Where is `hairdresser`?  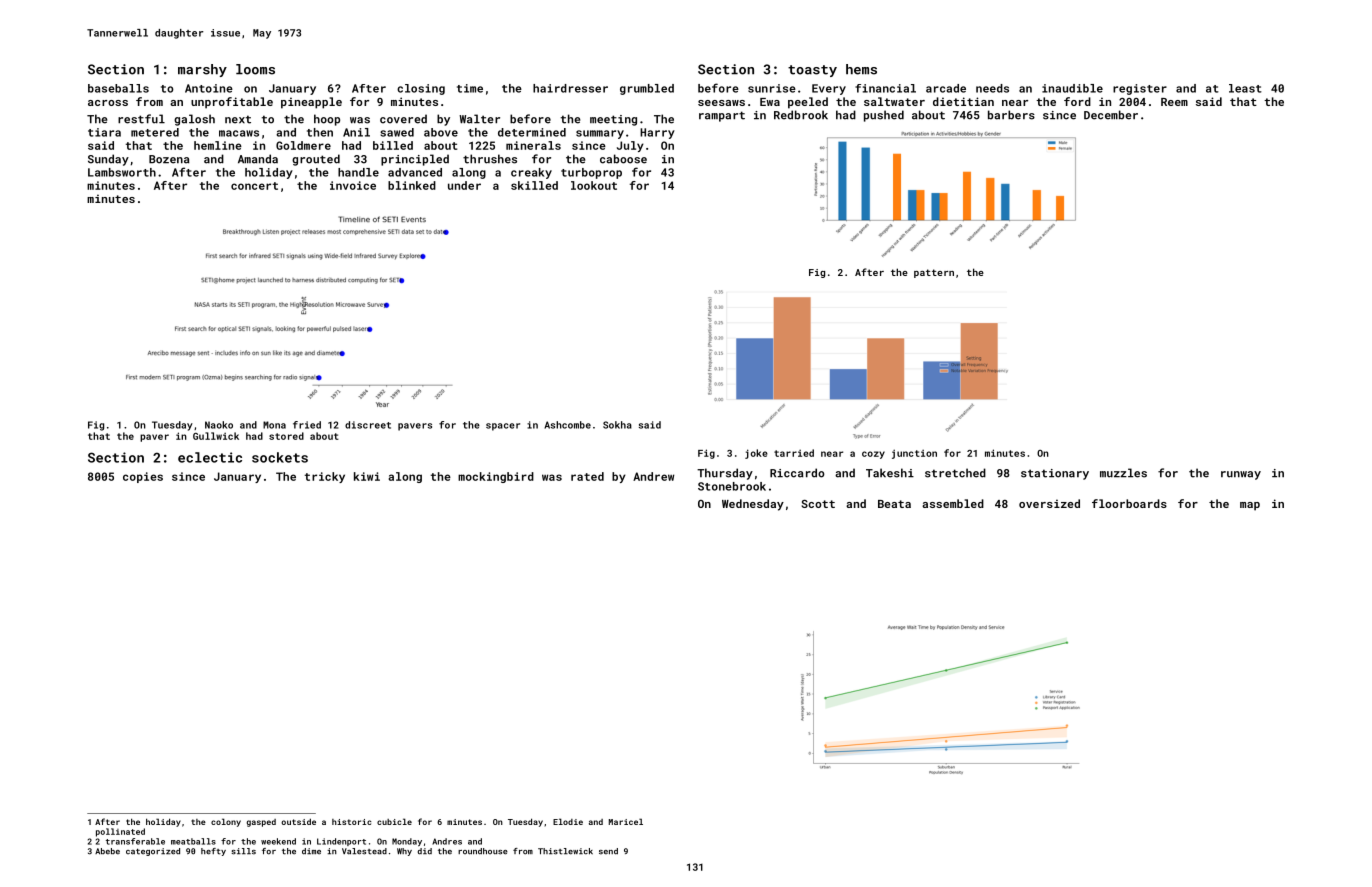 hairdresser is located at coordinates (570, 88).
